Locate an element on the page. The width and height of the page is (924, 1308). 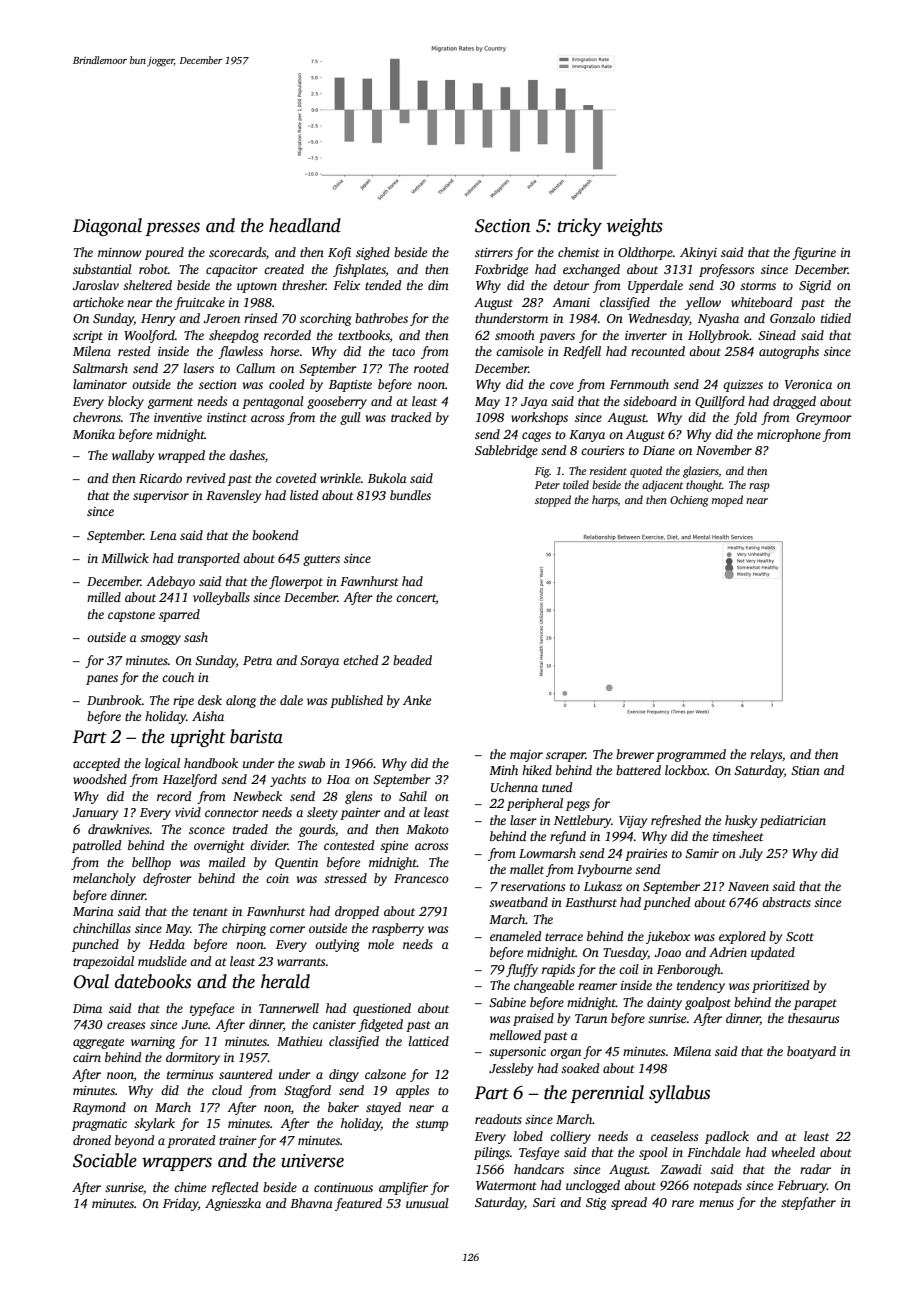
Dunbrook is located at coordinates (114, 700).
